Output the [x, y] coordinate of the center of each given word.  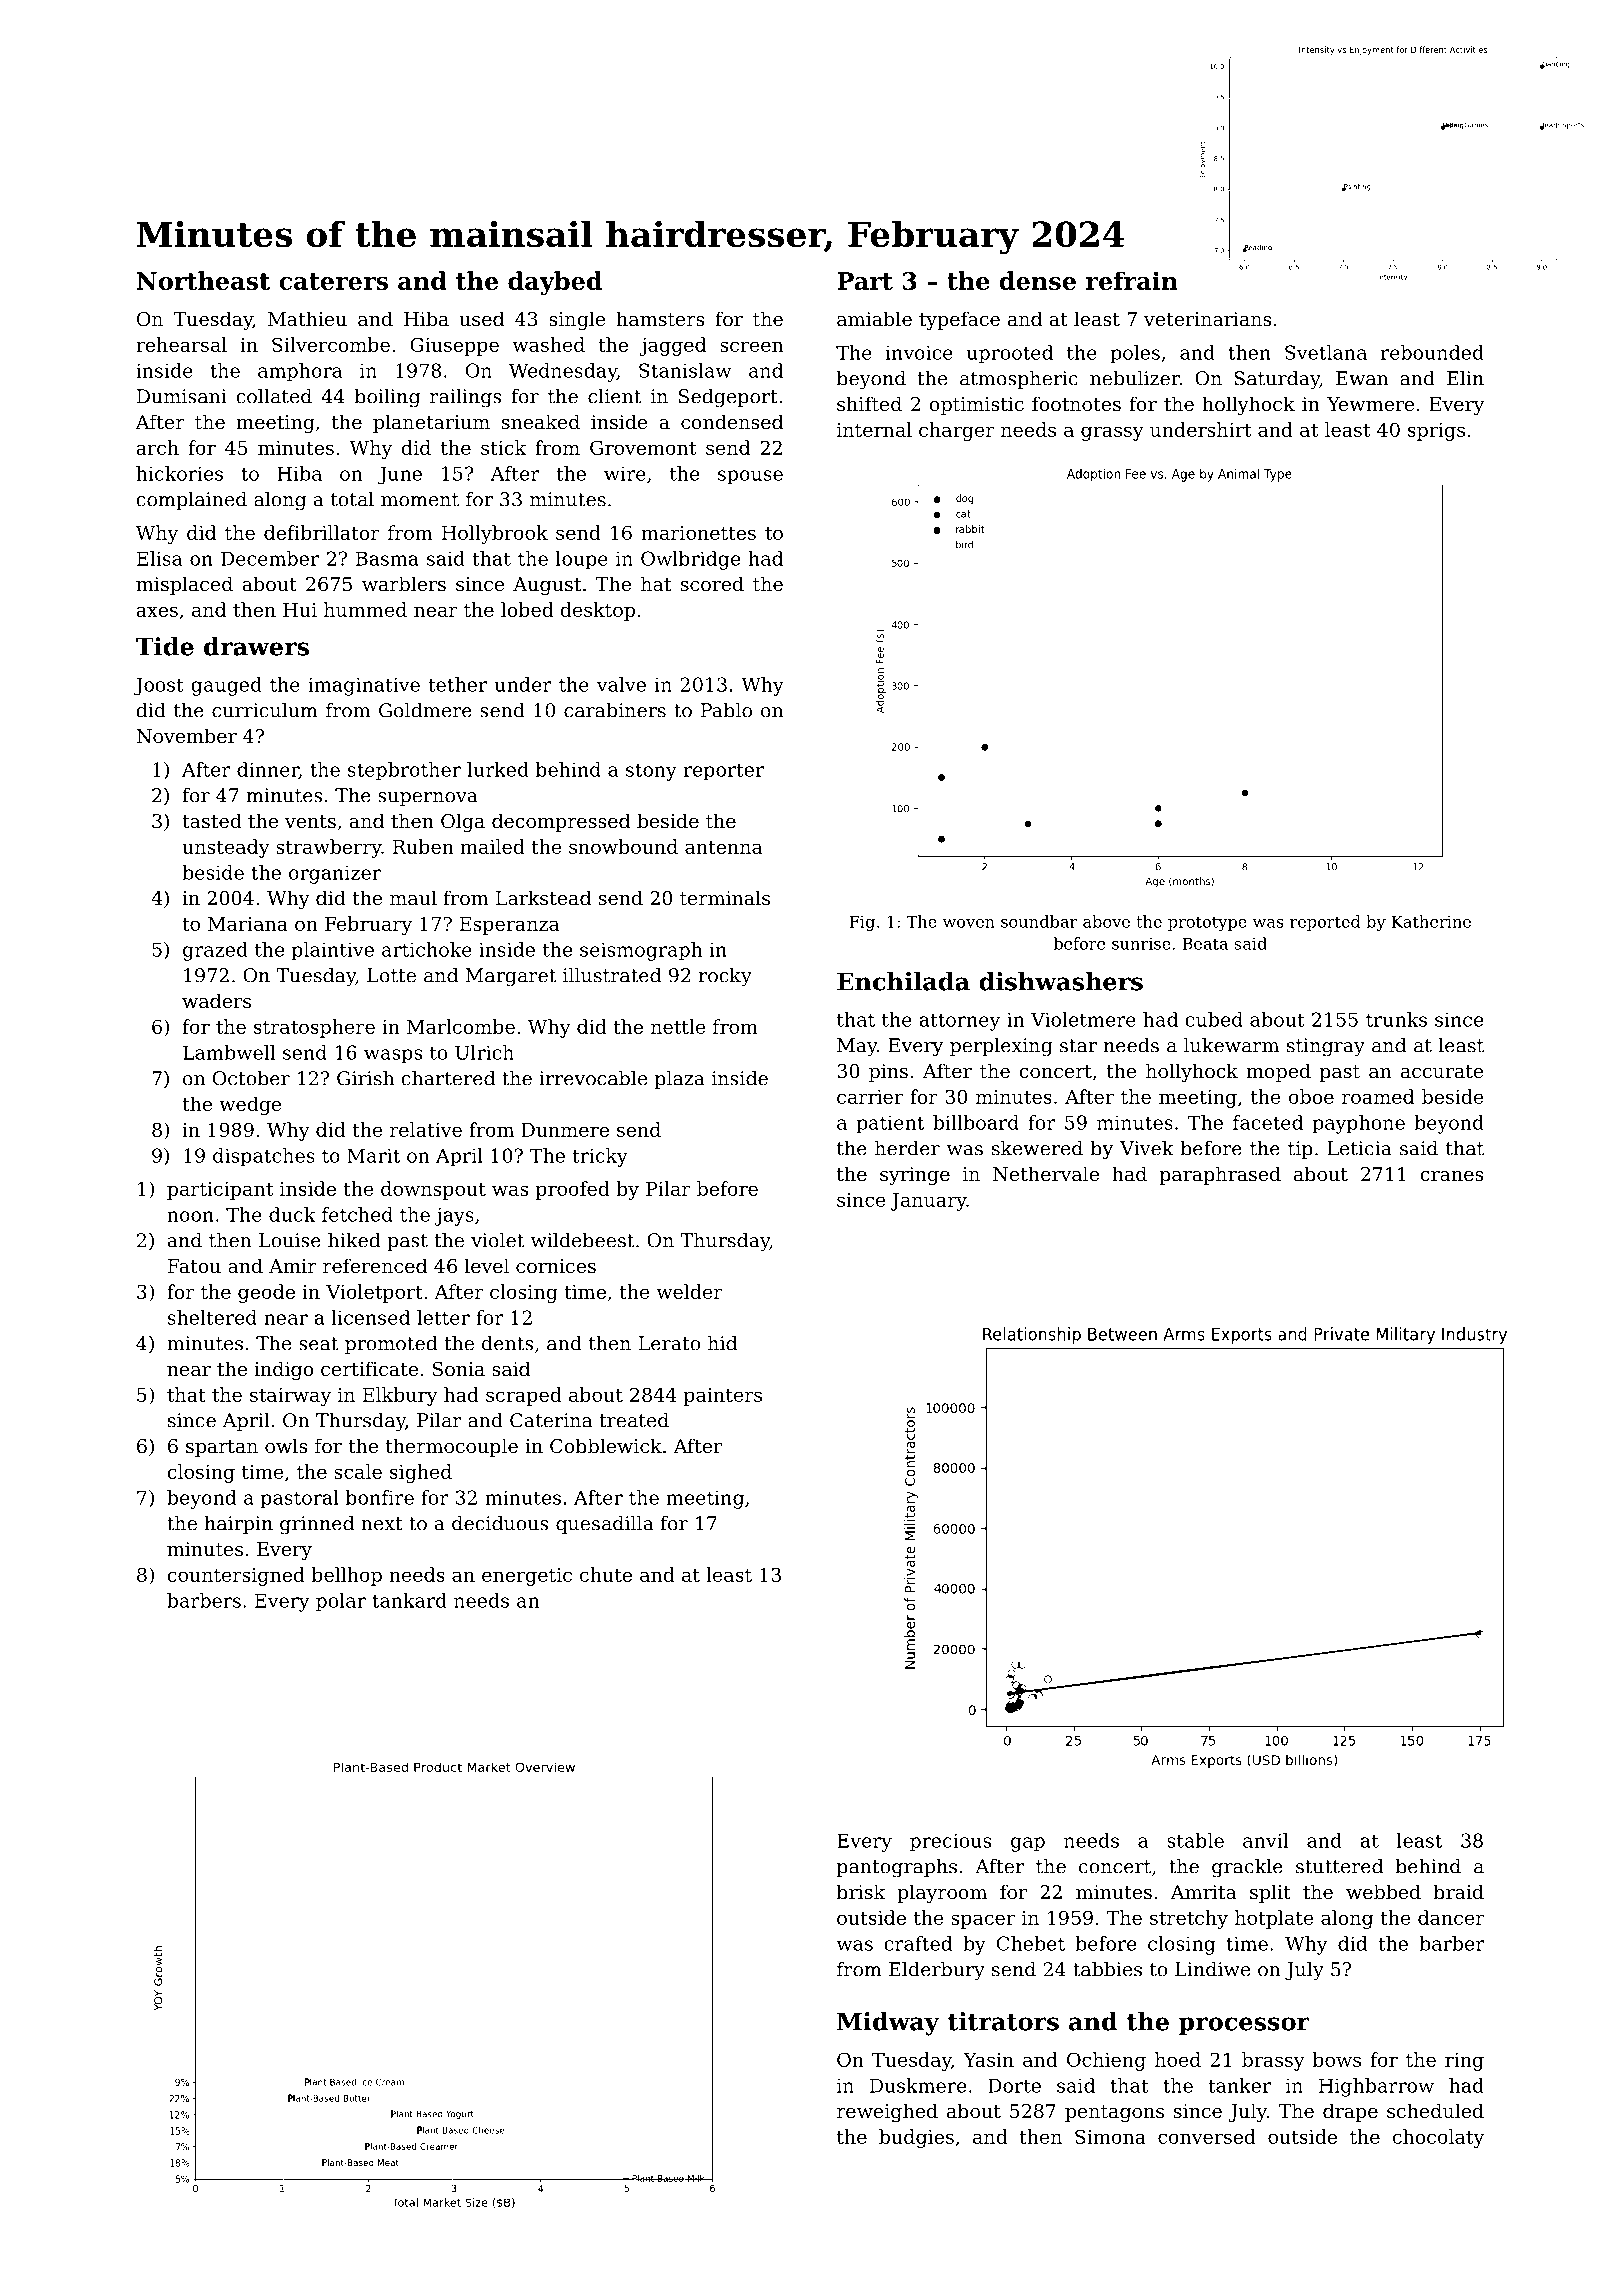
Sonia [459, 1369]
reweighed [887, 2112]
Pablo [726, 710]
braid [1459, 1891]
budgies [916, 2138]
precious [950, 1842]
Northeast [203, 280]
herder [907, 1148]
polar [341, 1602]
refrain [1132, 280]
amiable [874, 318]
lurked [498, 769]
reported [1325, 923]
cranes [1452, 1176]
